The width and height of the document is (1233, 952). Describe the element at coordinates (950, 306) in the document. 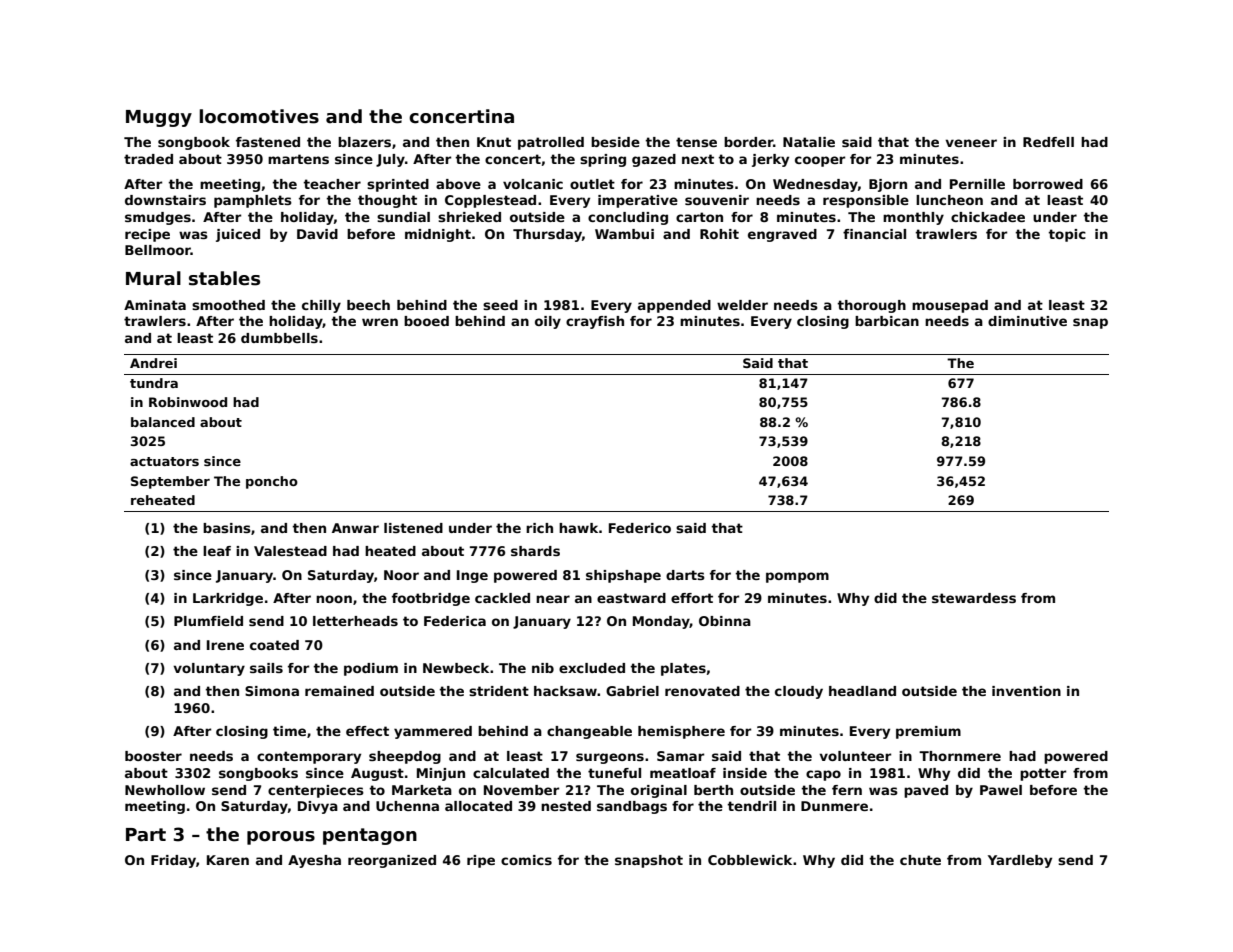

I see `mousepad` at that location.
